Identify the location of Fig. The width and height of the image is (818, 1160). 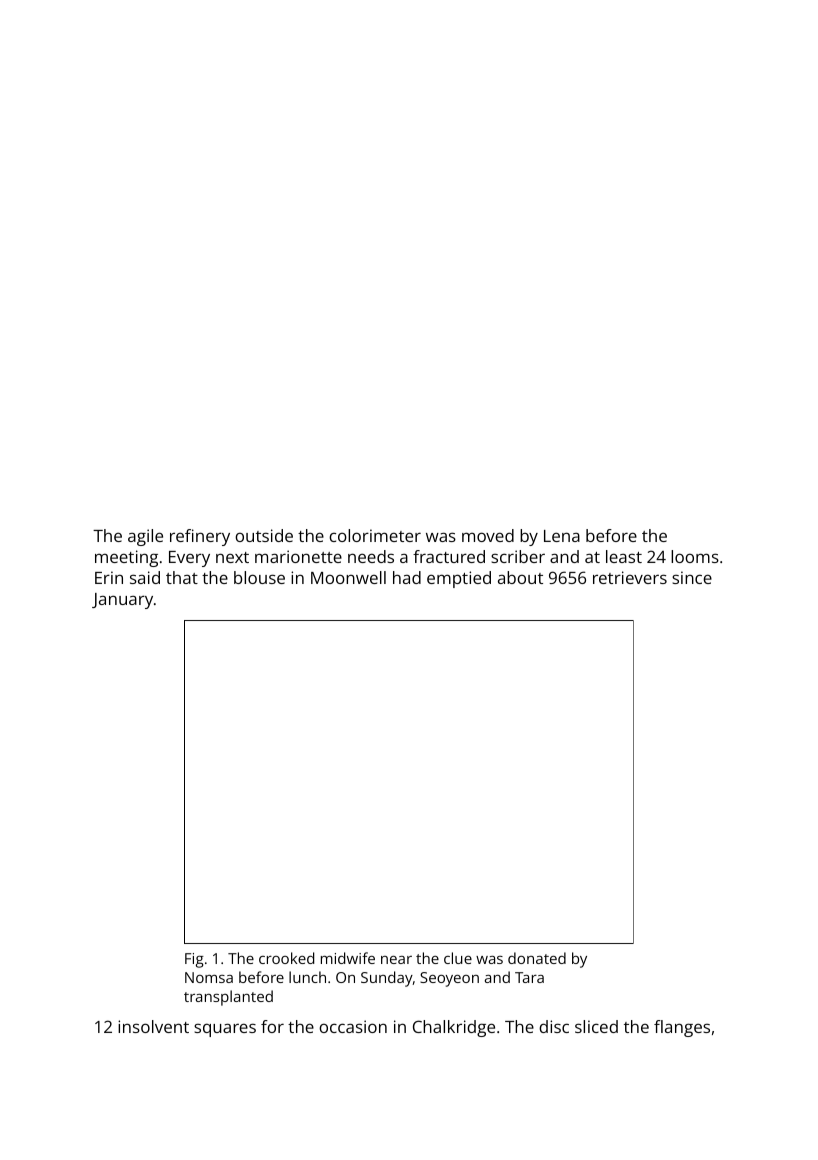
(194, 960).
